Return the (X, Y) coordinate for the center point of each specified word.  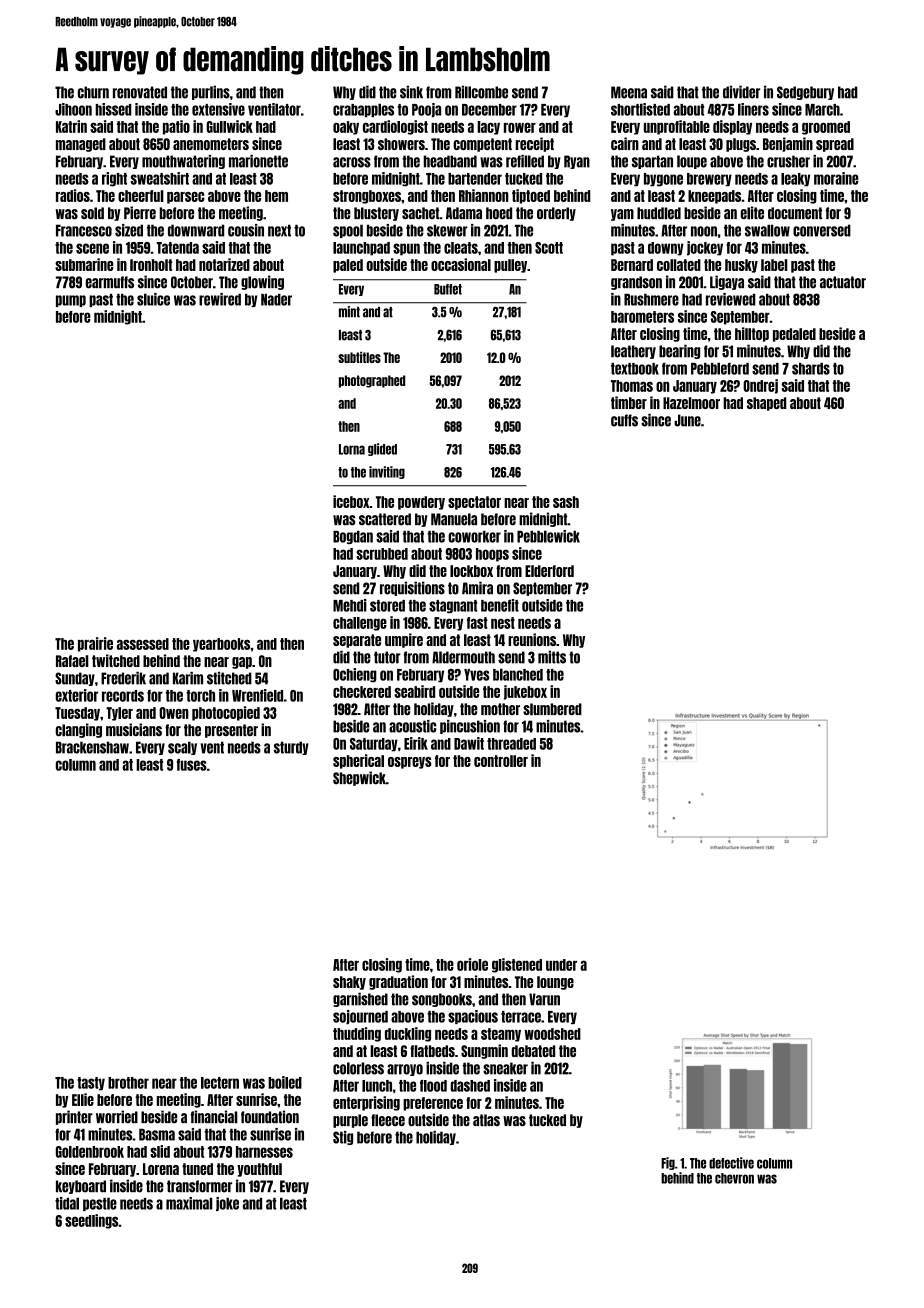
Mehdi (350, 605)
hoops (492, 555)
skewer (447, 230)
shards (811, 369)
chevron (734, 1178)
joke (227, 1204)
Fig (668, 1163)
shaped (766, 404)
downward (196, 230)
